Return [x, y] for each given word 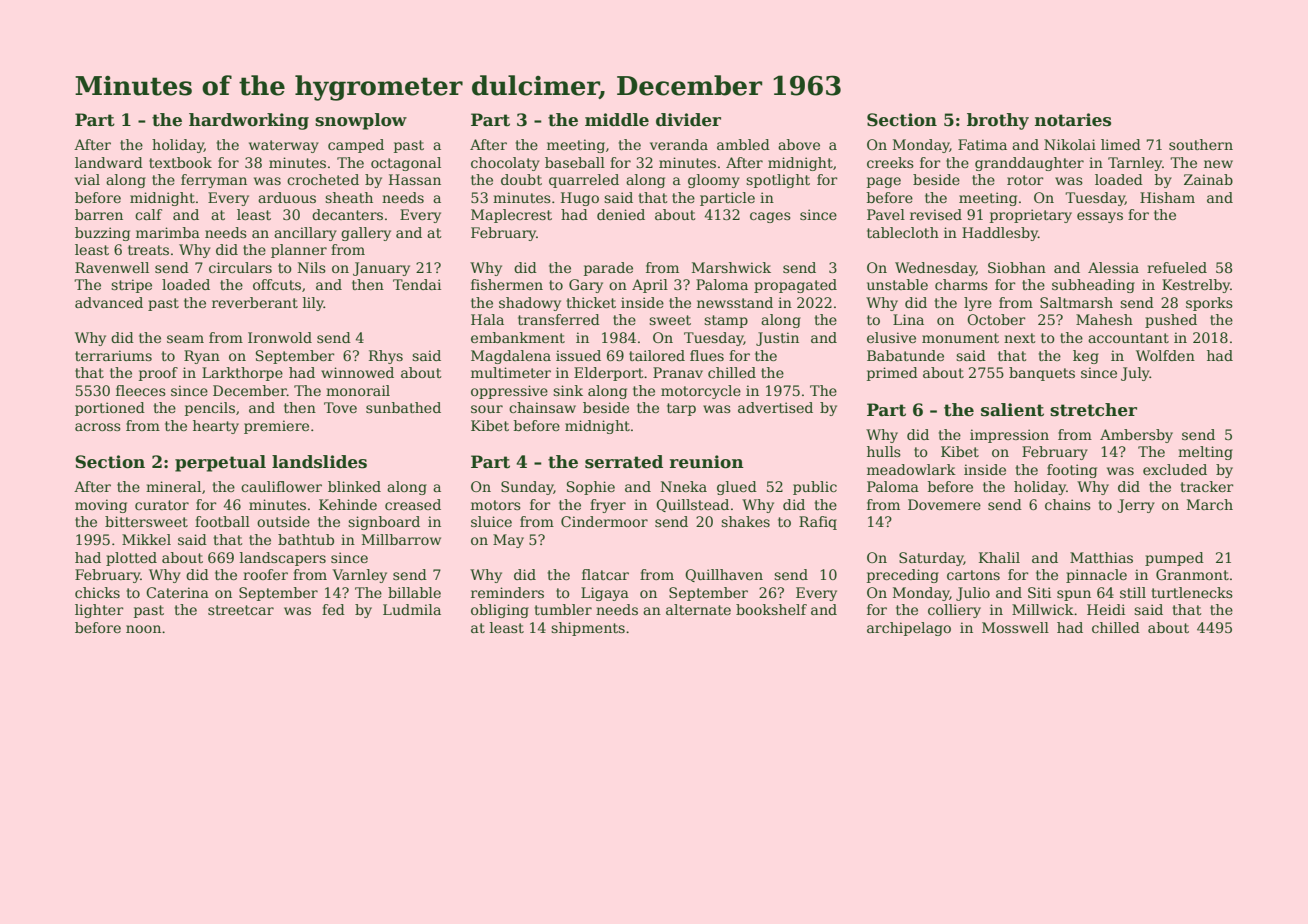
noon [143, 629]
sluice [491, 521]
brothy [998, 121]
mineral [173, 486]
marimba [168, 232]
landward [109, 162]
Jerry [1136, 506]
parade [608, 269]
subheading [1093, 286]
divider [688, 120]
